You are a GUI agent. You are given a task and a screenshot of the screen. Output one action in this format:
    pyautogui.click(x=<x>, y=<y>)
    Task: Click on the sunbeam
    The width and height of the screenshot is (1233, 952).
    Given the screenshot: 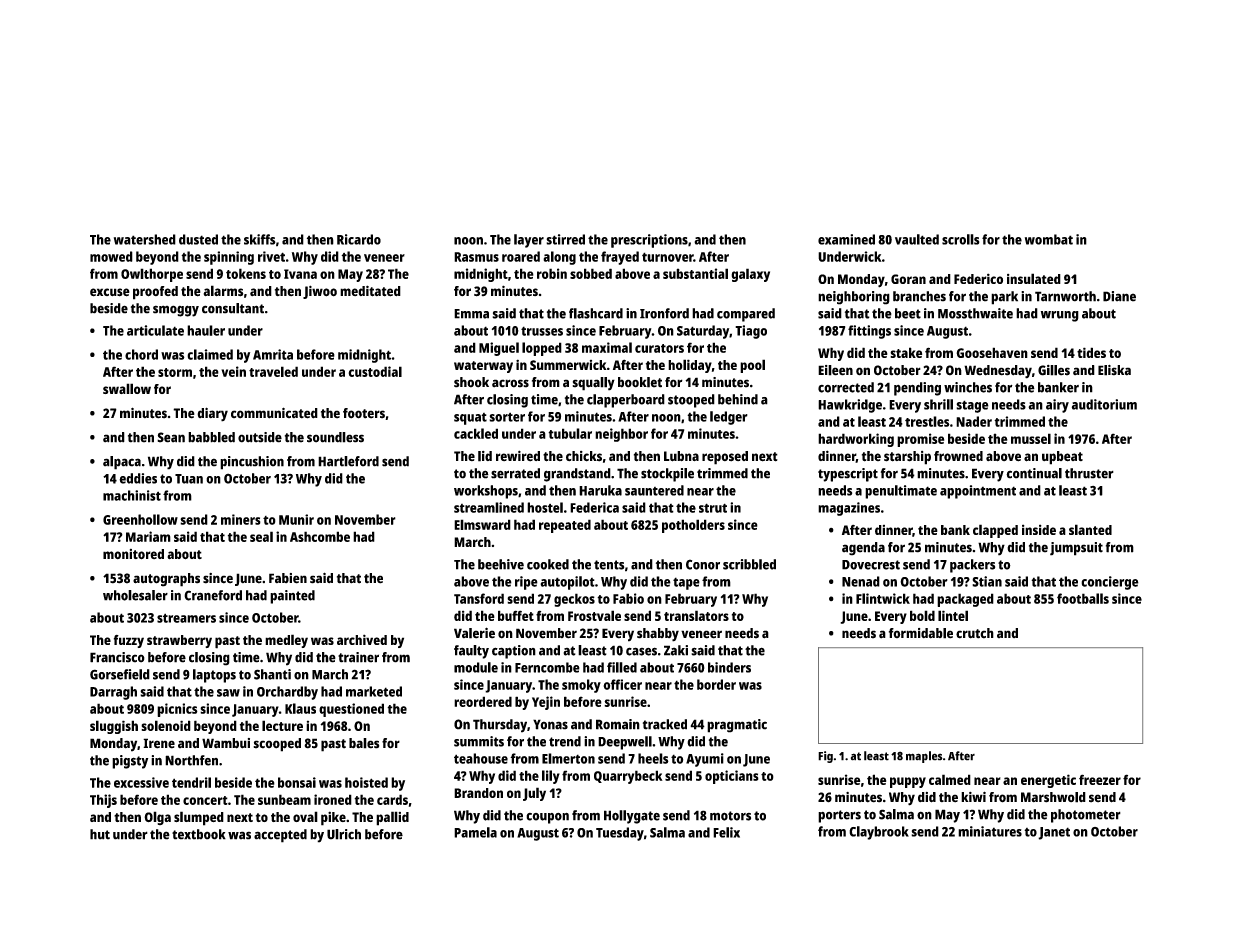 What is the action you would take?
    pyautogui.click(x=284, y=799)
